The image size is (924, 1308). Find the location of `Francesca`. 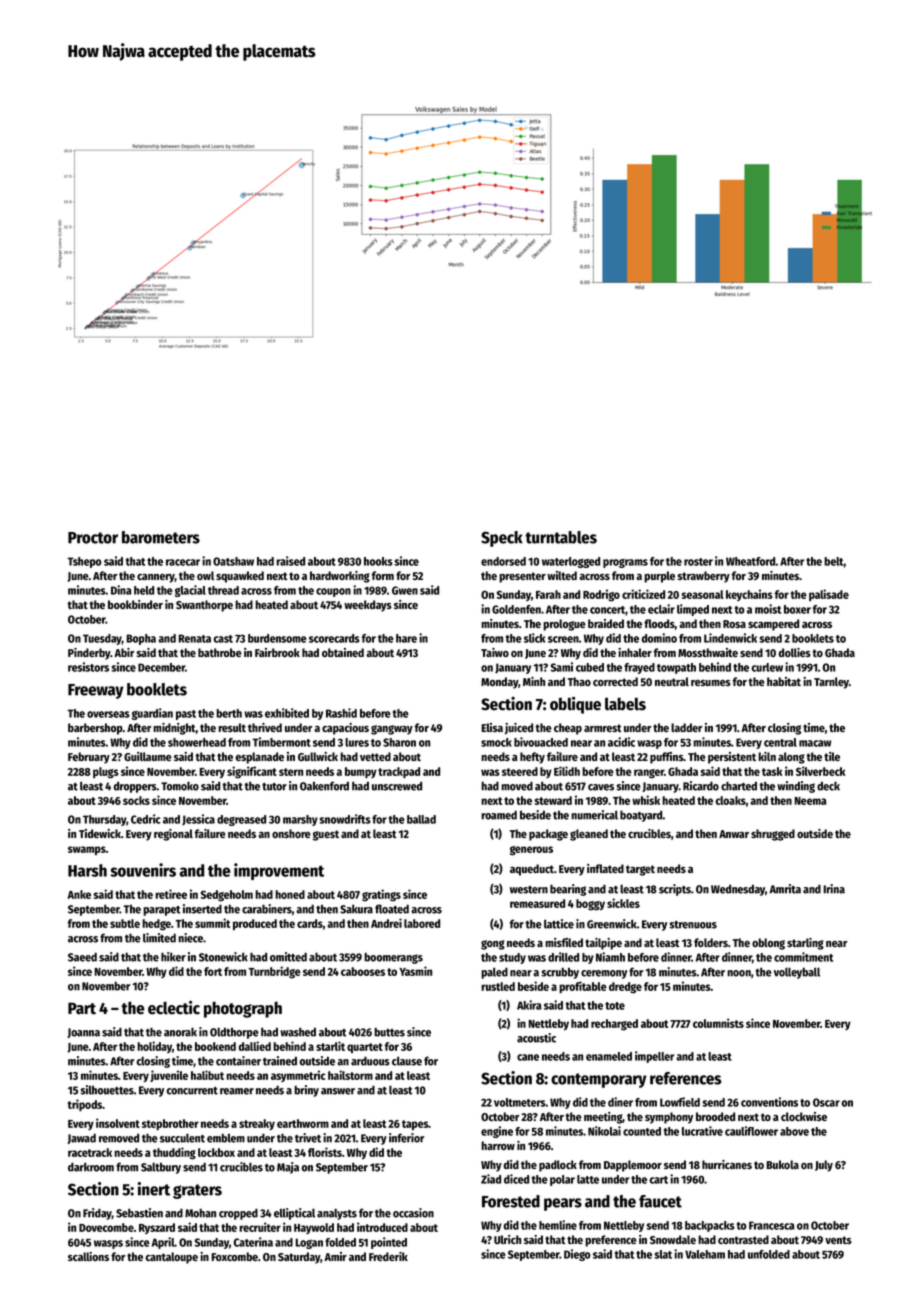

Francesca is located at coordinates (772, 1225).
